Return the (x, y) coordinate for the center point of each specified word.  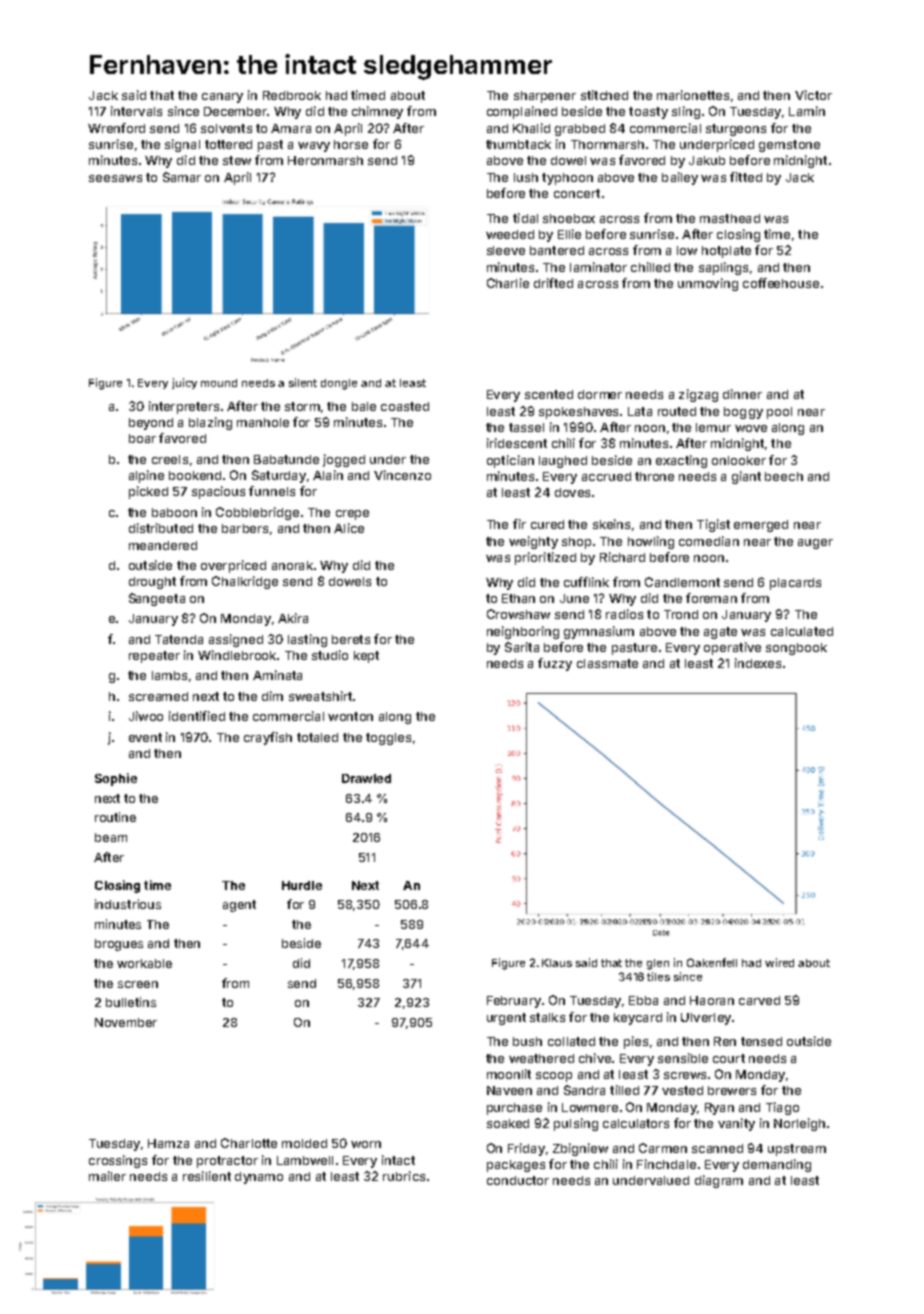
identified (197, 716)
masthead (730, 218)
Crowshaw (518, 614)
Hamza (168, 1143)
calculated (802, 631)
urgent (506, 1019)
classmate (607, 663)
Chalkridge (245, 582)
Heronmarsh (325, 160)
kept (366, 657)
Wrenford (116, 128)
